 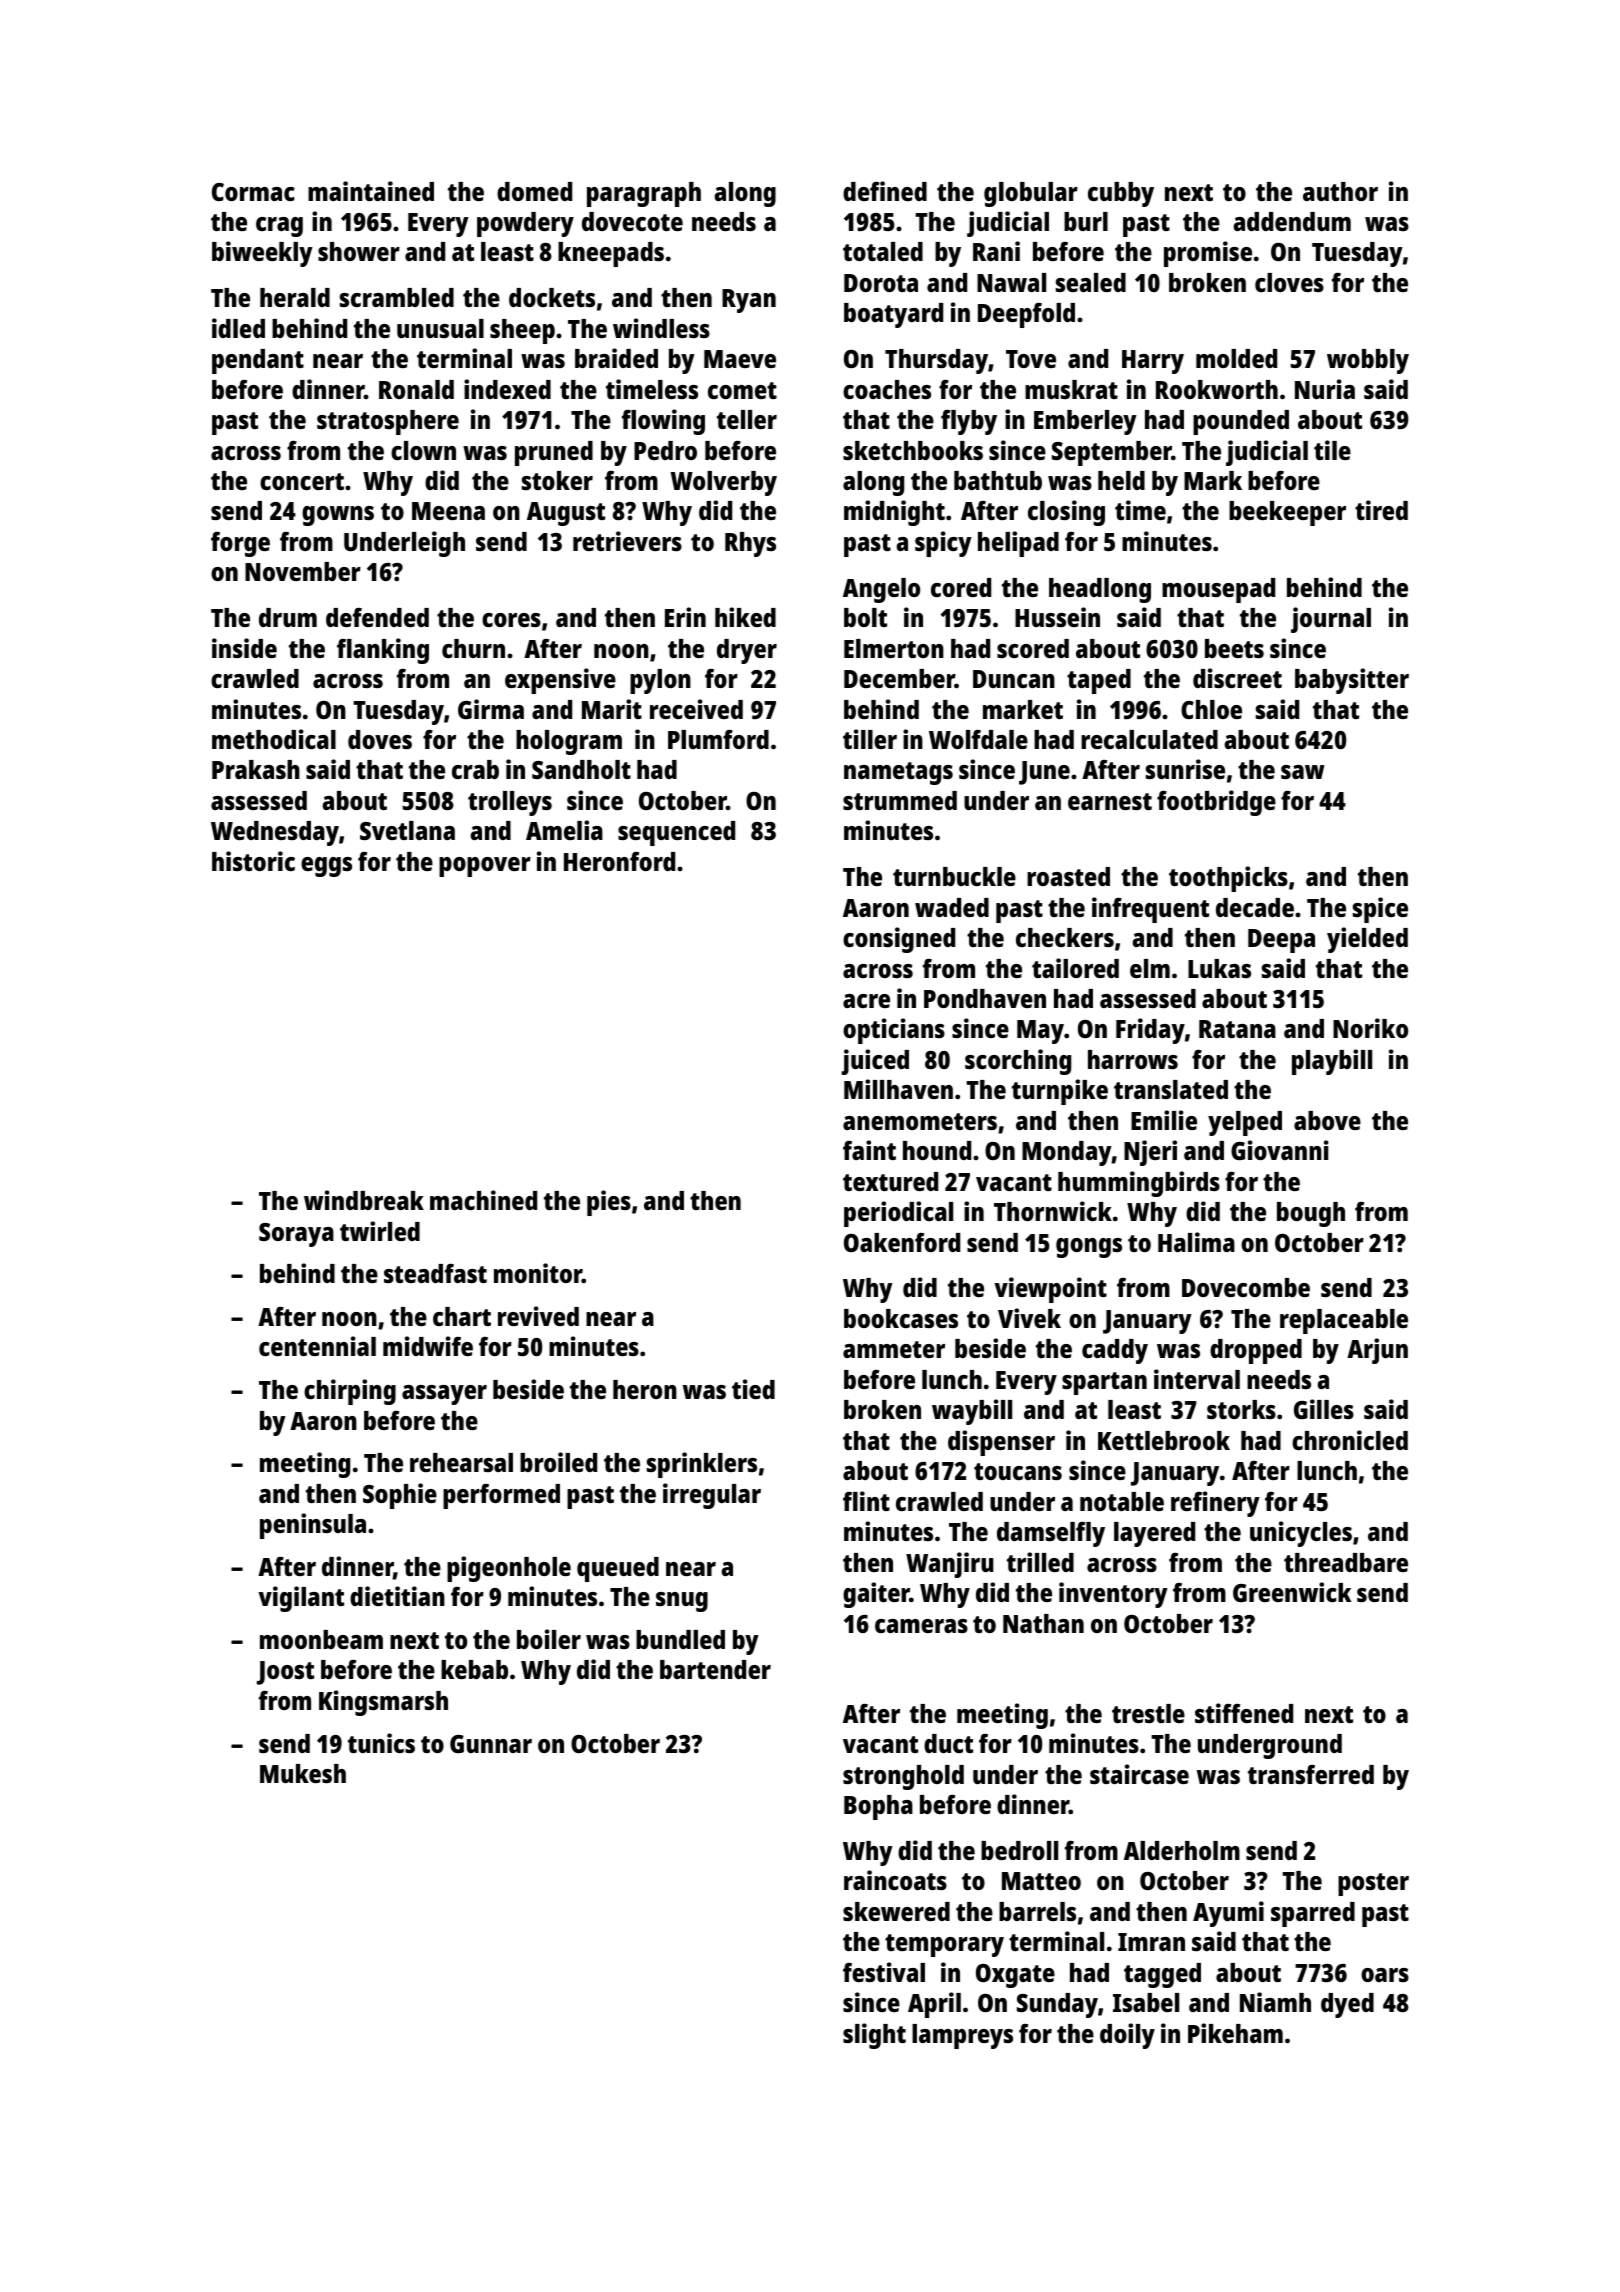 What do you see at coordinates (874, 2036) in the page?
I see `slight` at bounding box center [874, 2036].
